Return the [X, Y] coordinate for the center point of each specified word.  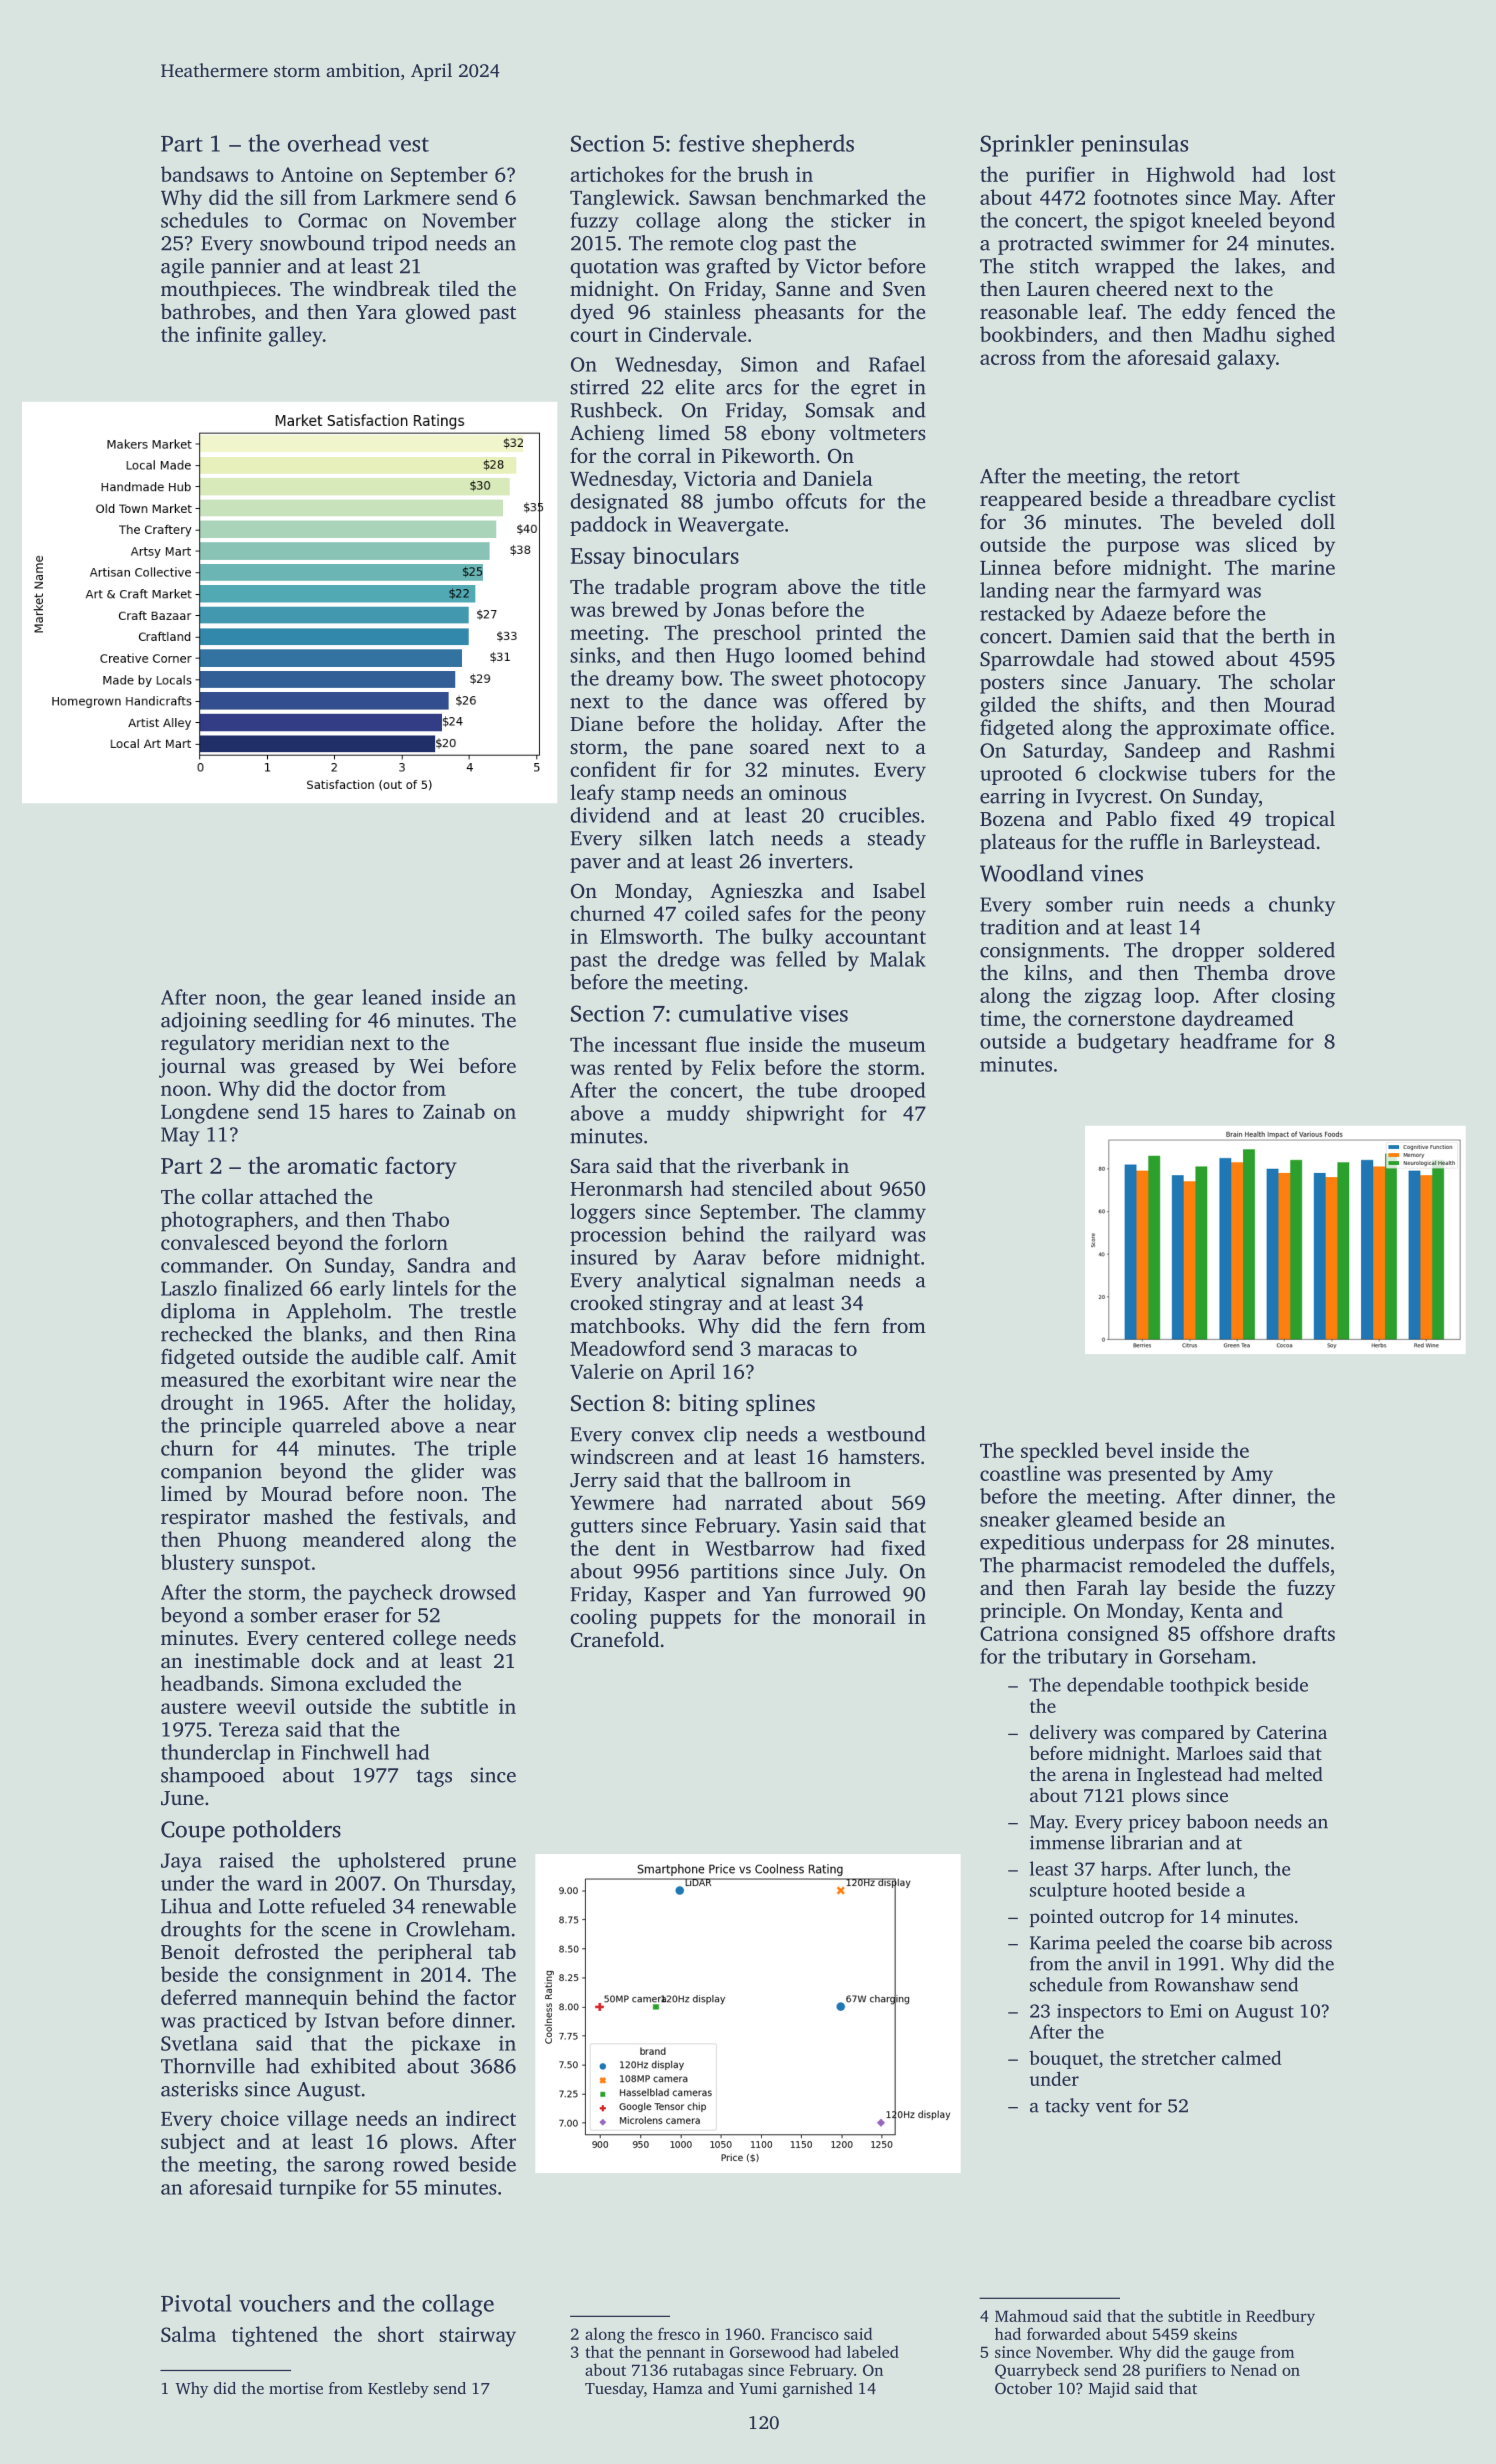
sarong [354, 2168]
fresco [679, 2333]
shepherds [803, 145]
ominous [807, 792]
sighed [1306, 336]
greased [324, 1067]
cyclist [1307, 501]
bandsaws [204, 174]
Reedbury [1280, 2317]
